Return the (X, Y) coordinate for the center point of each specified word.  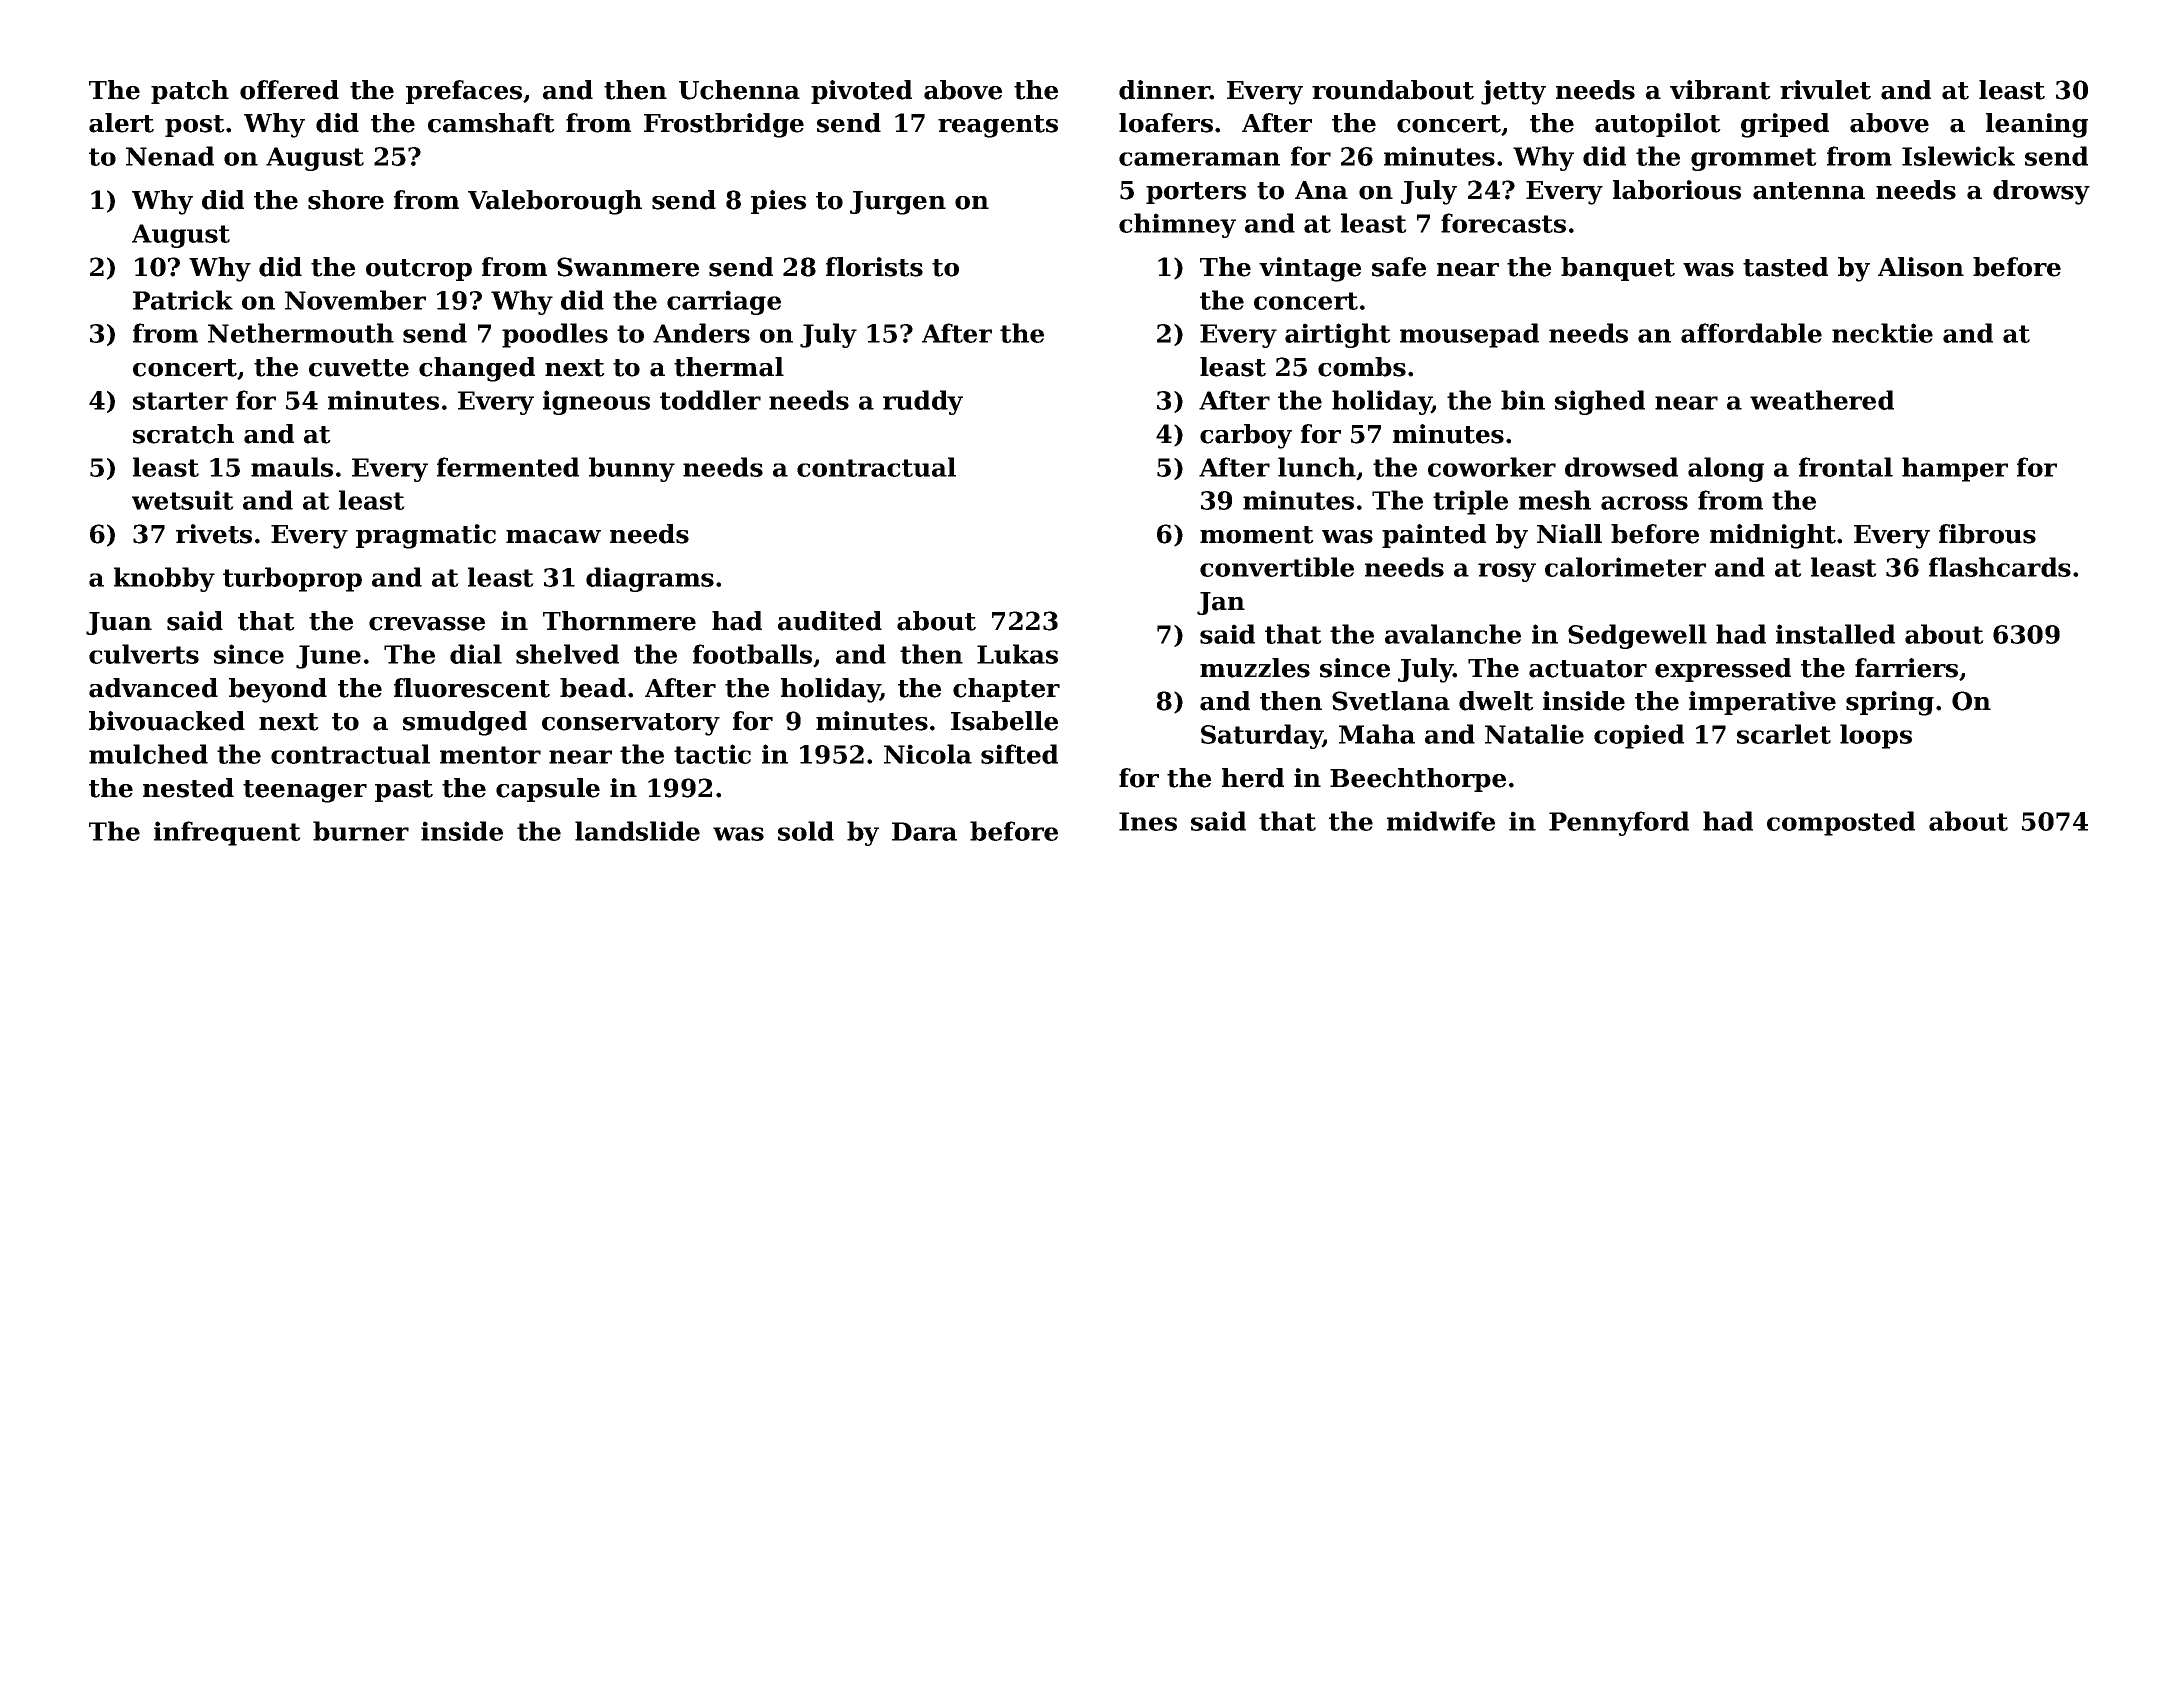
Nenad (170, 156)
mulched (148, 754)
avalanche (1453, 634)
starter (180, 401)
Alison (1921, 267)
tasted (1785, 267)
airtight (1338, 335)
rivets (214, 534)
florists (874, 267)
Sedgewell (1637, 636)
